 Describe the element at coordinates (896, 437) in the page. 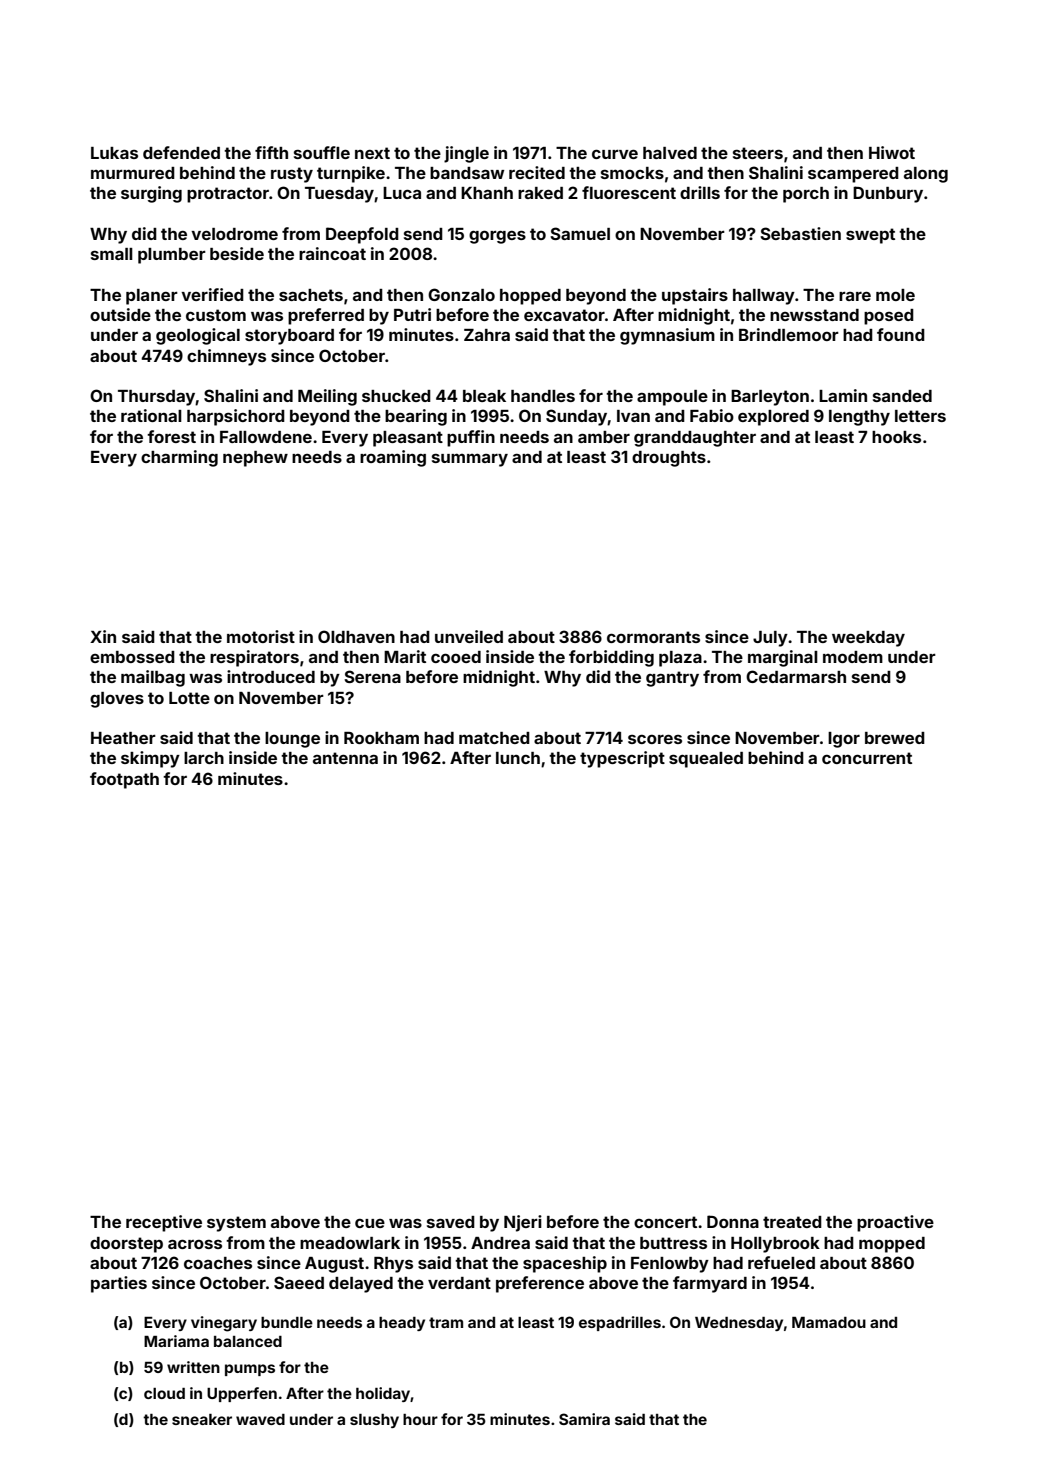

I see `hooks` at that location.
